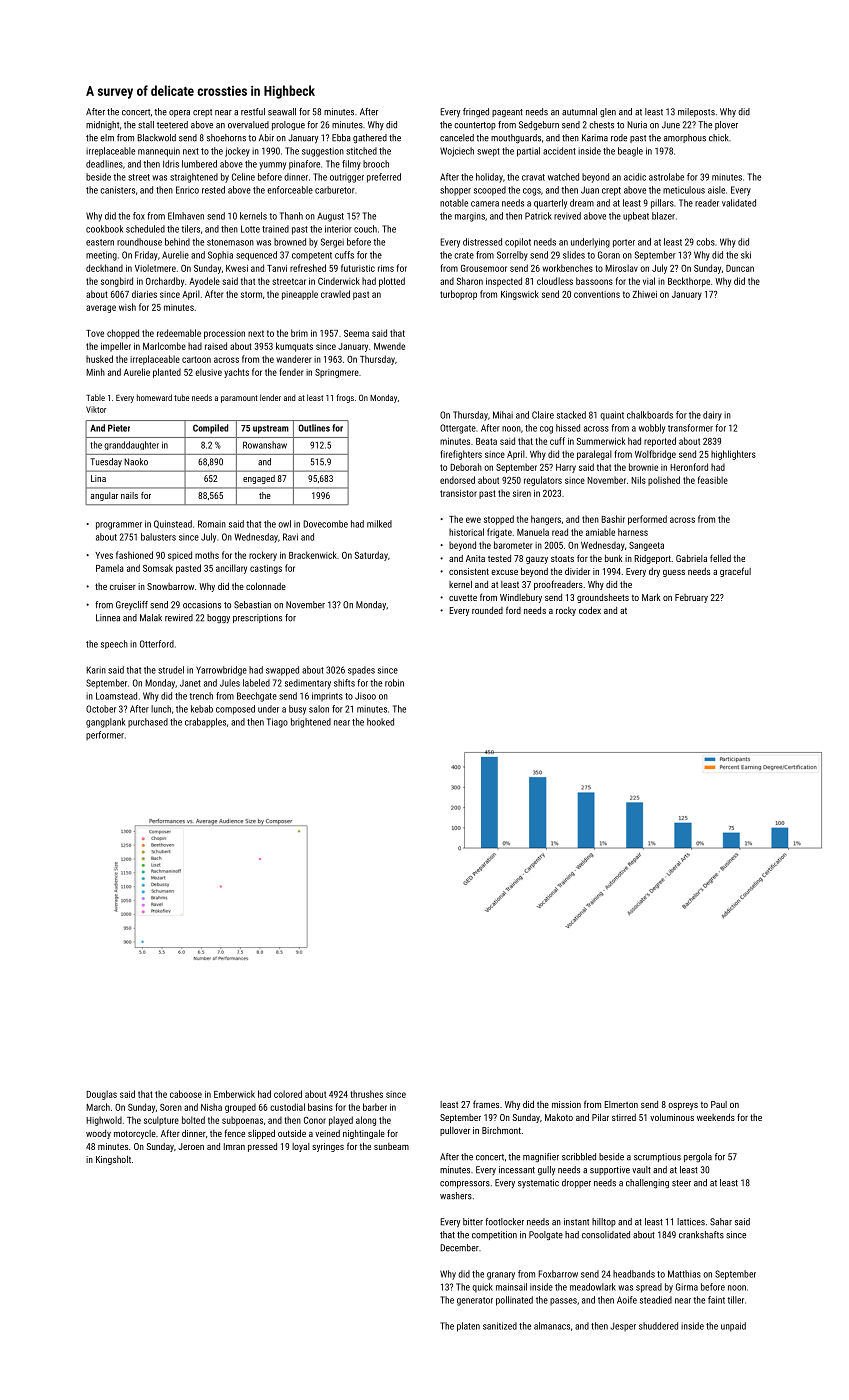 This page has height=1400, width=849. I want to click on fringed, so click(476, 112).
